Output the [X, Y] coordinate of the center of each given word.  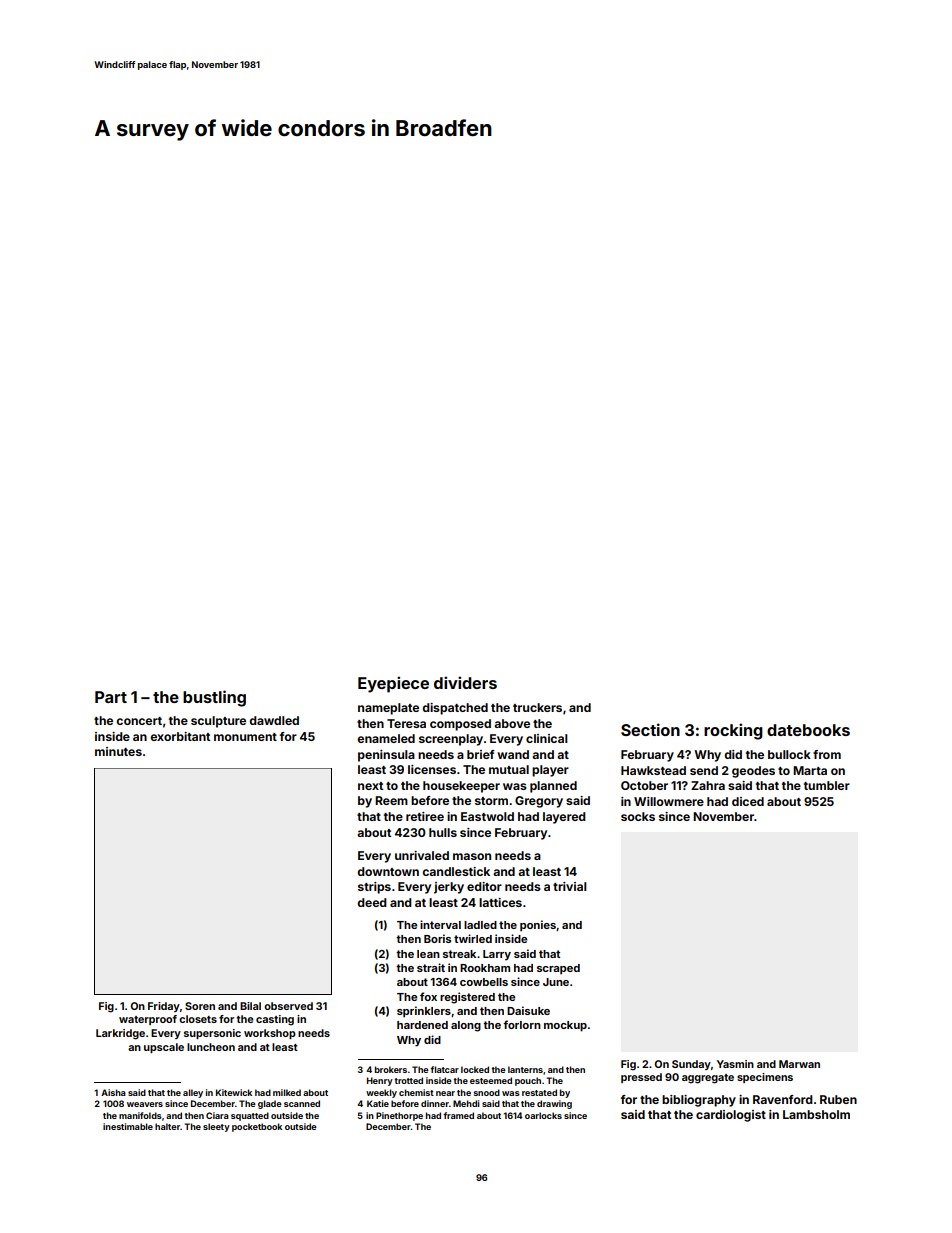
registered [467, 998]
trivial [570, 886]
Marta [810, 770]
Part [111, 697]
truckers [537, 707]
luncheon [211, 1047]
